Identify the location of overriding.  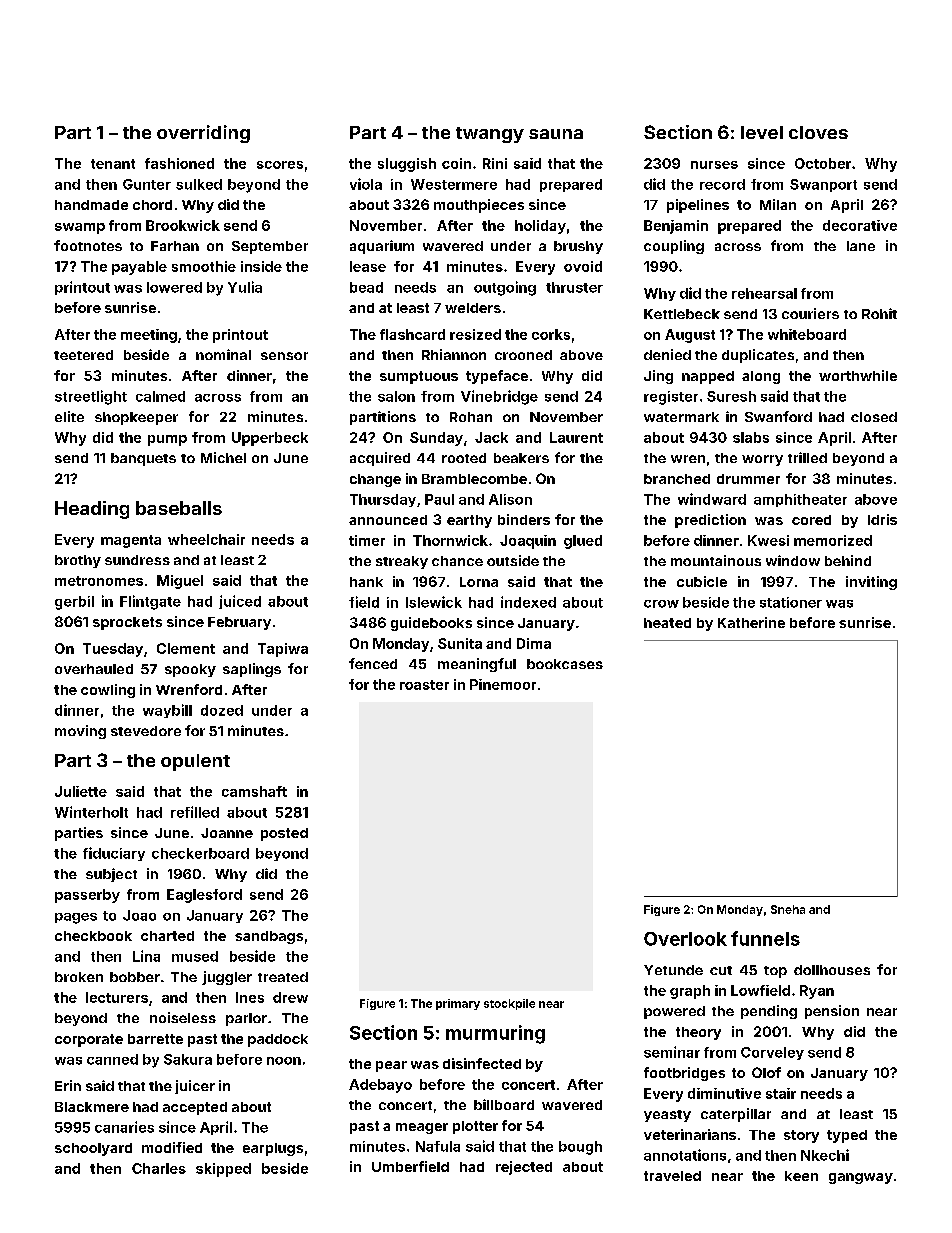
(203, 134).
